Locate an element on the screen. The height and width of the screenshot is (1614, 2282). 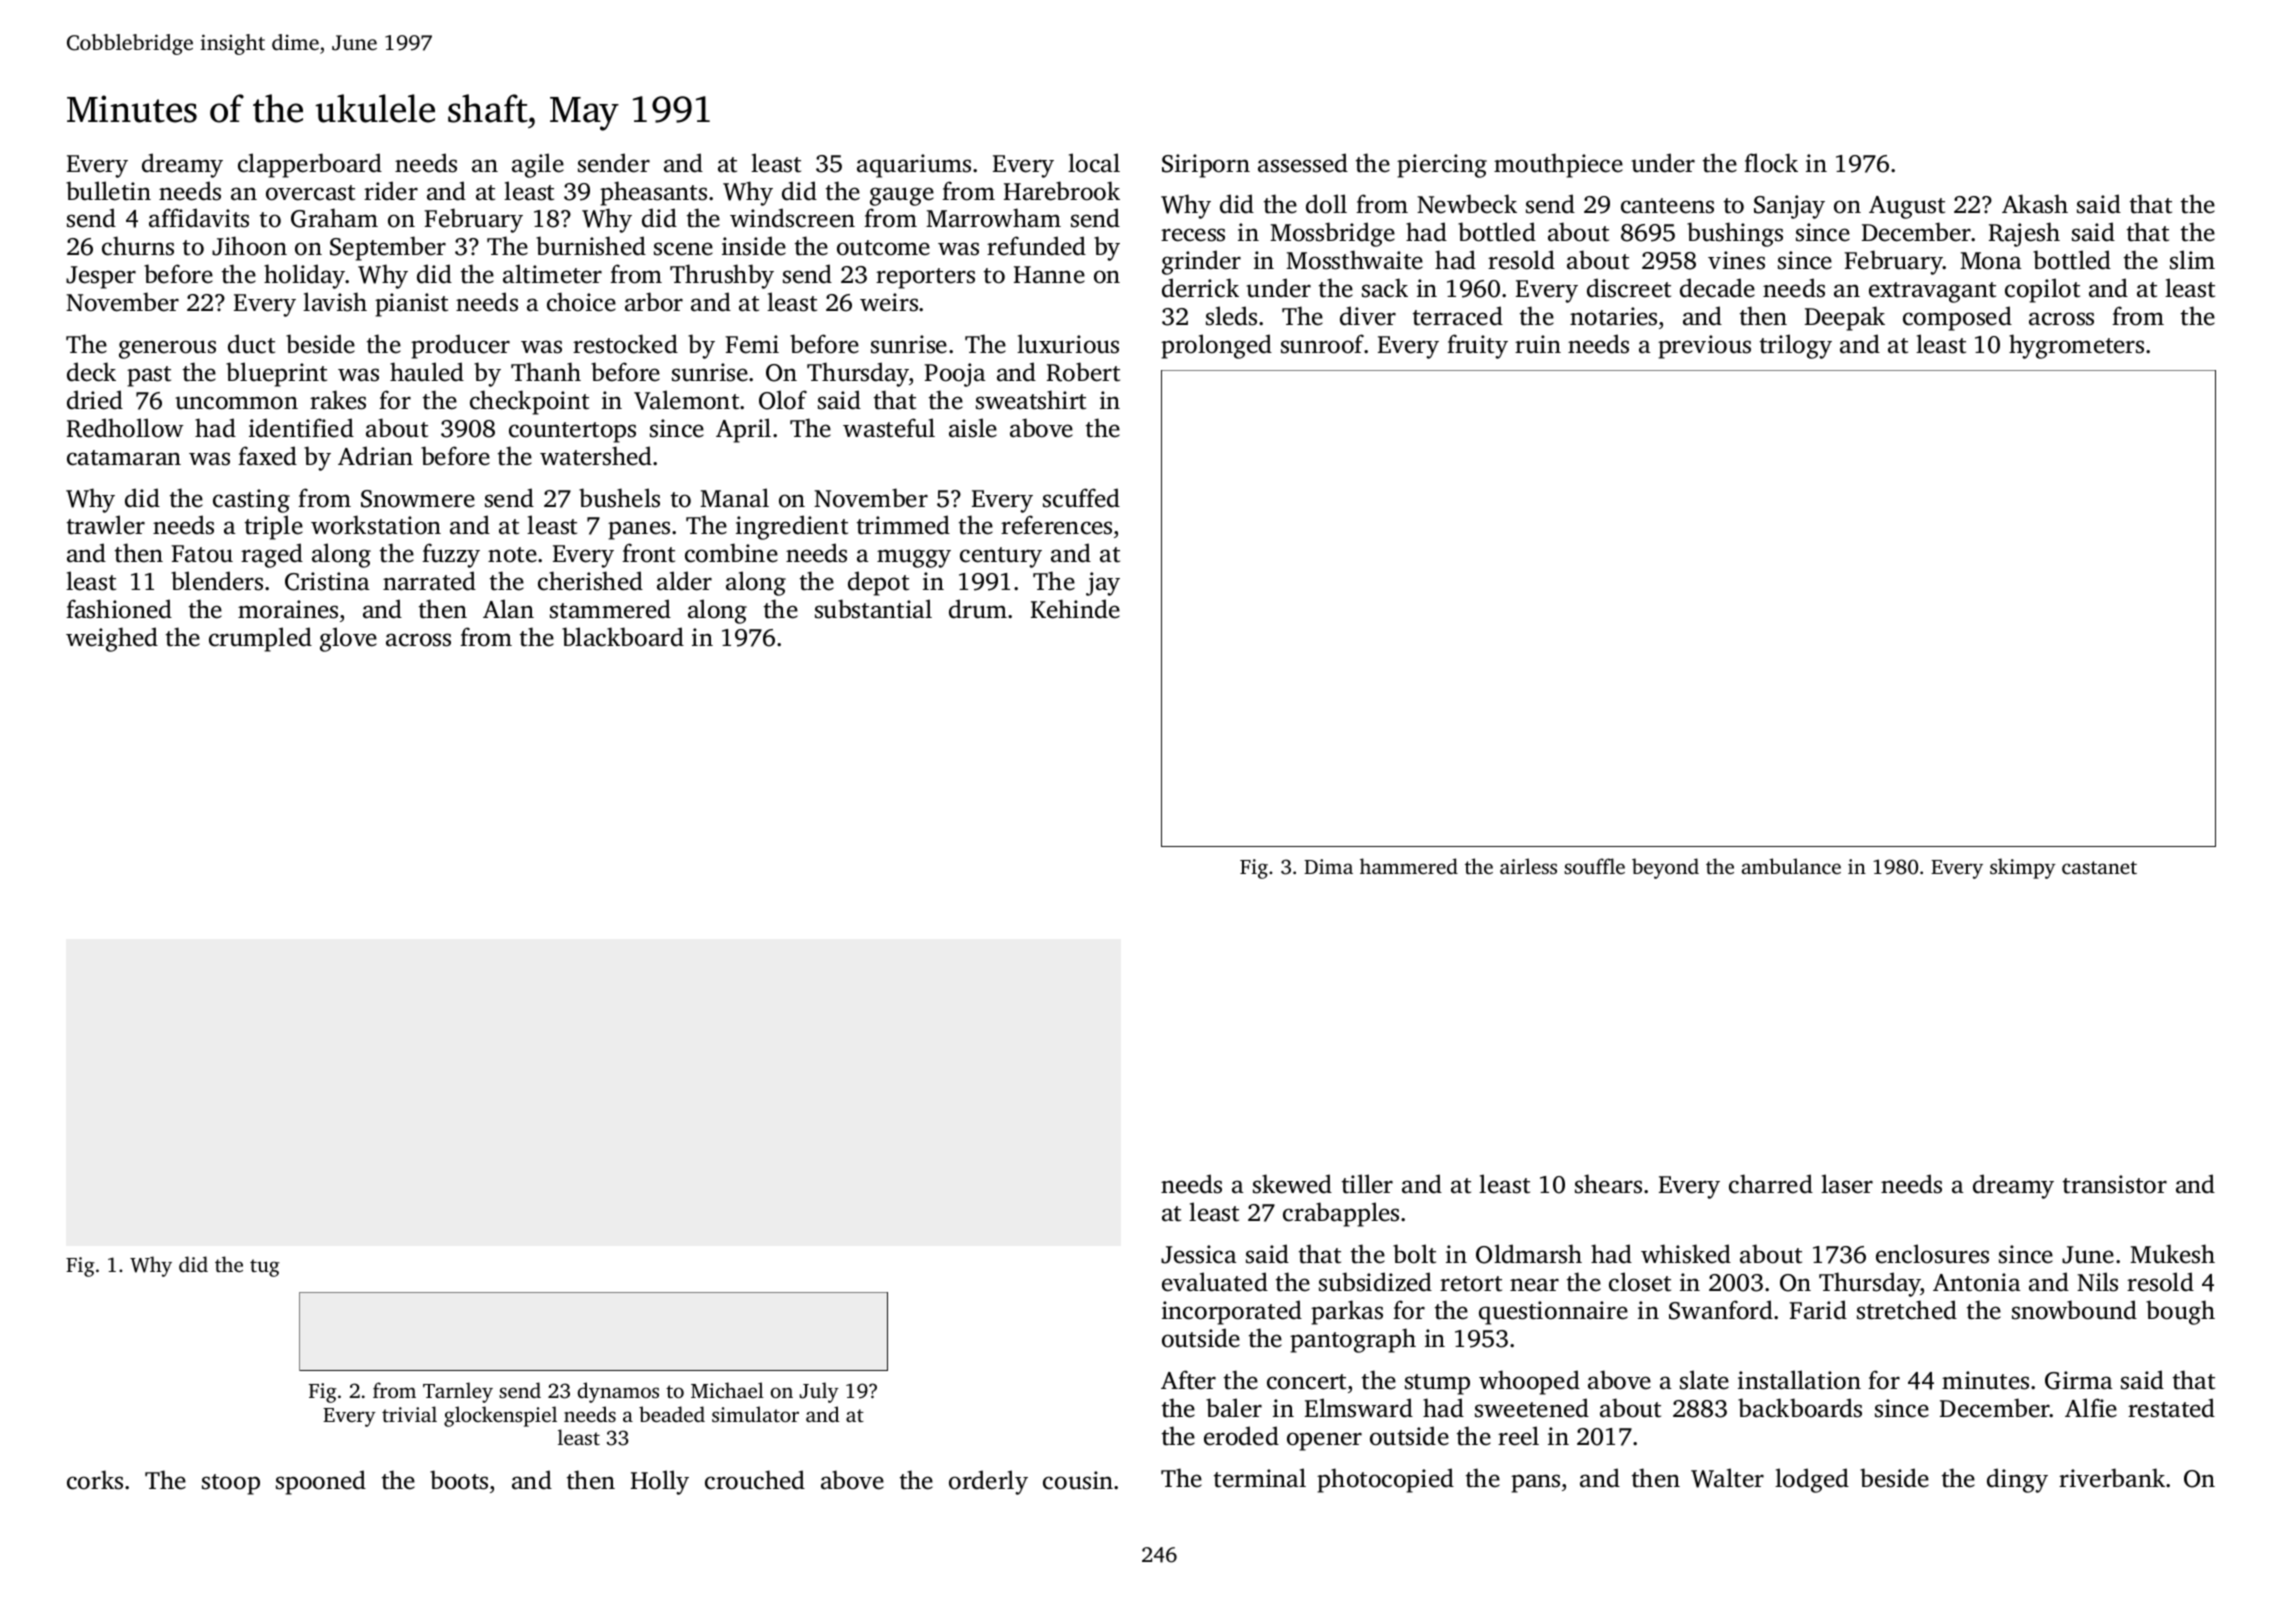
trivial is located at coordinates (409, 1414).
